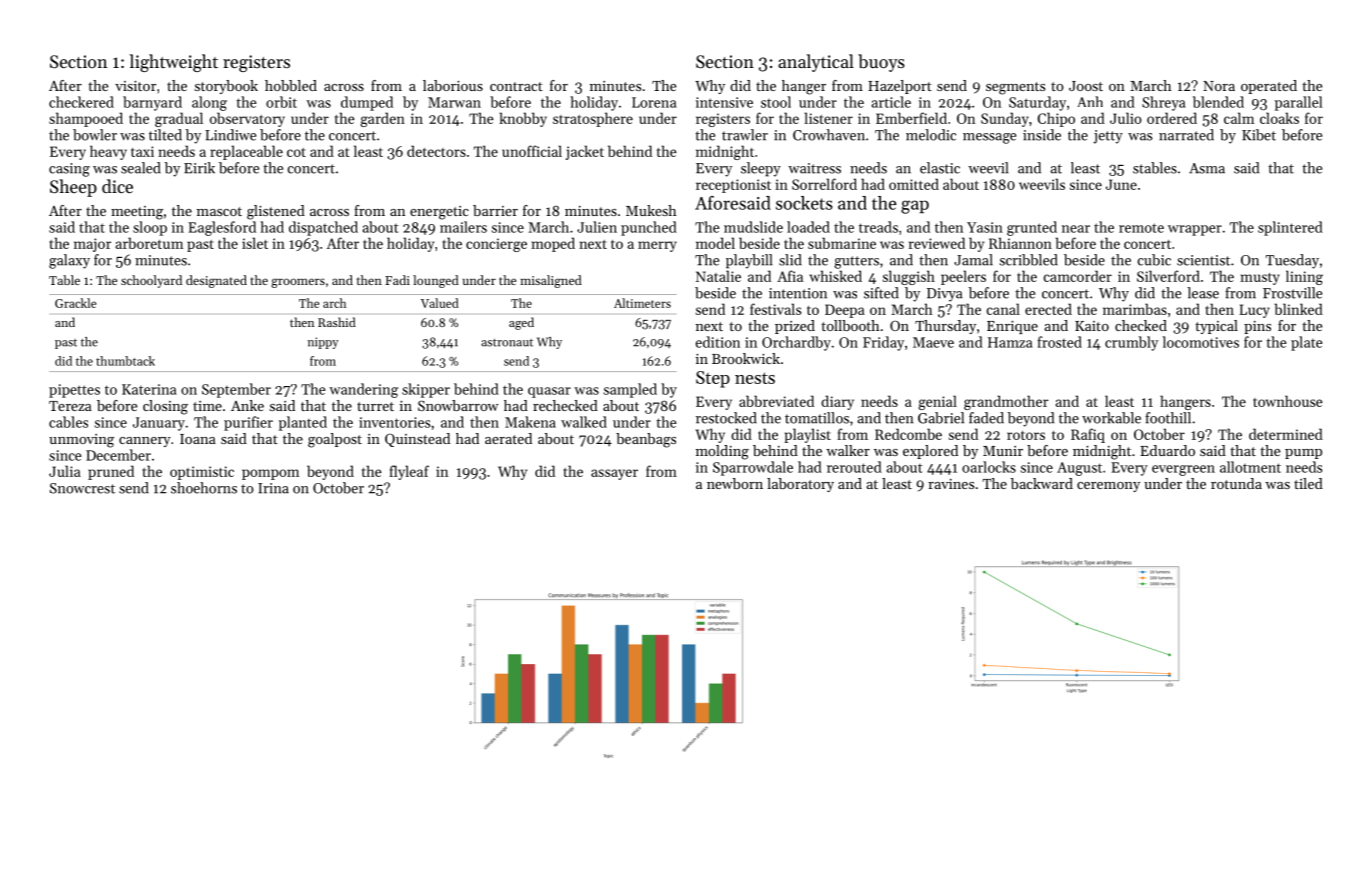 The width and height of the screenshot is (1372, 887). What do you see at coordinates (1195, 230) in the screenshot?
I see `wrapper` at bounding box center [1195, 230].
